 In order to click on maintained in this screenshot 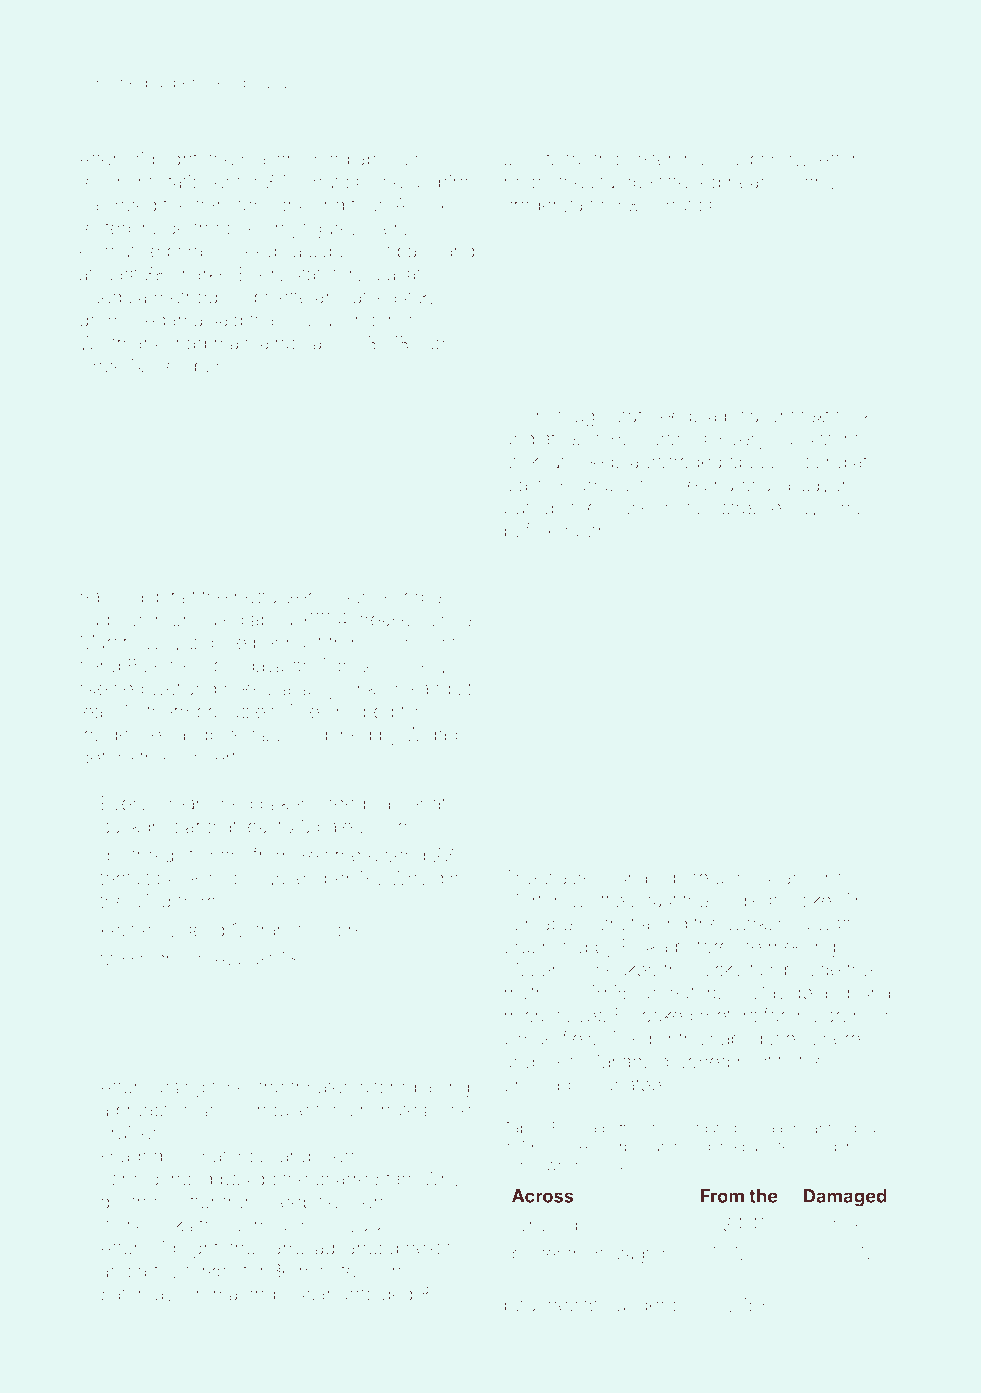, I will do `click(260, 343)`.
